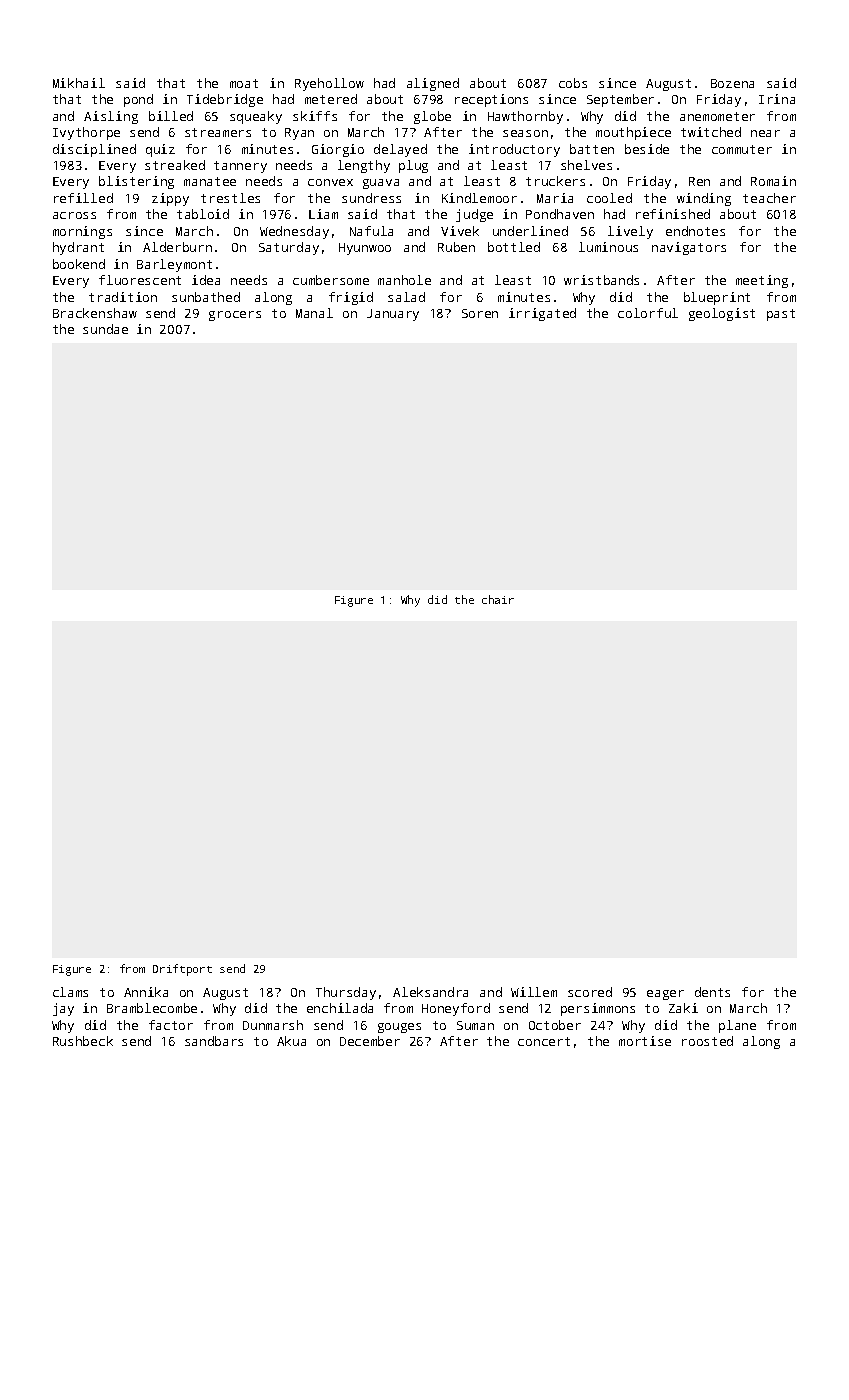 This image has height=1400, width=849. Describe the element at coordinates (707, 1041) in the image. I see `roosted` at that location.
